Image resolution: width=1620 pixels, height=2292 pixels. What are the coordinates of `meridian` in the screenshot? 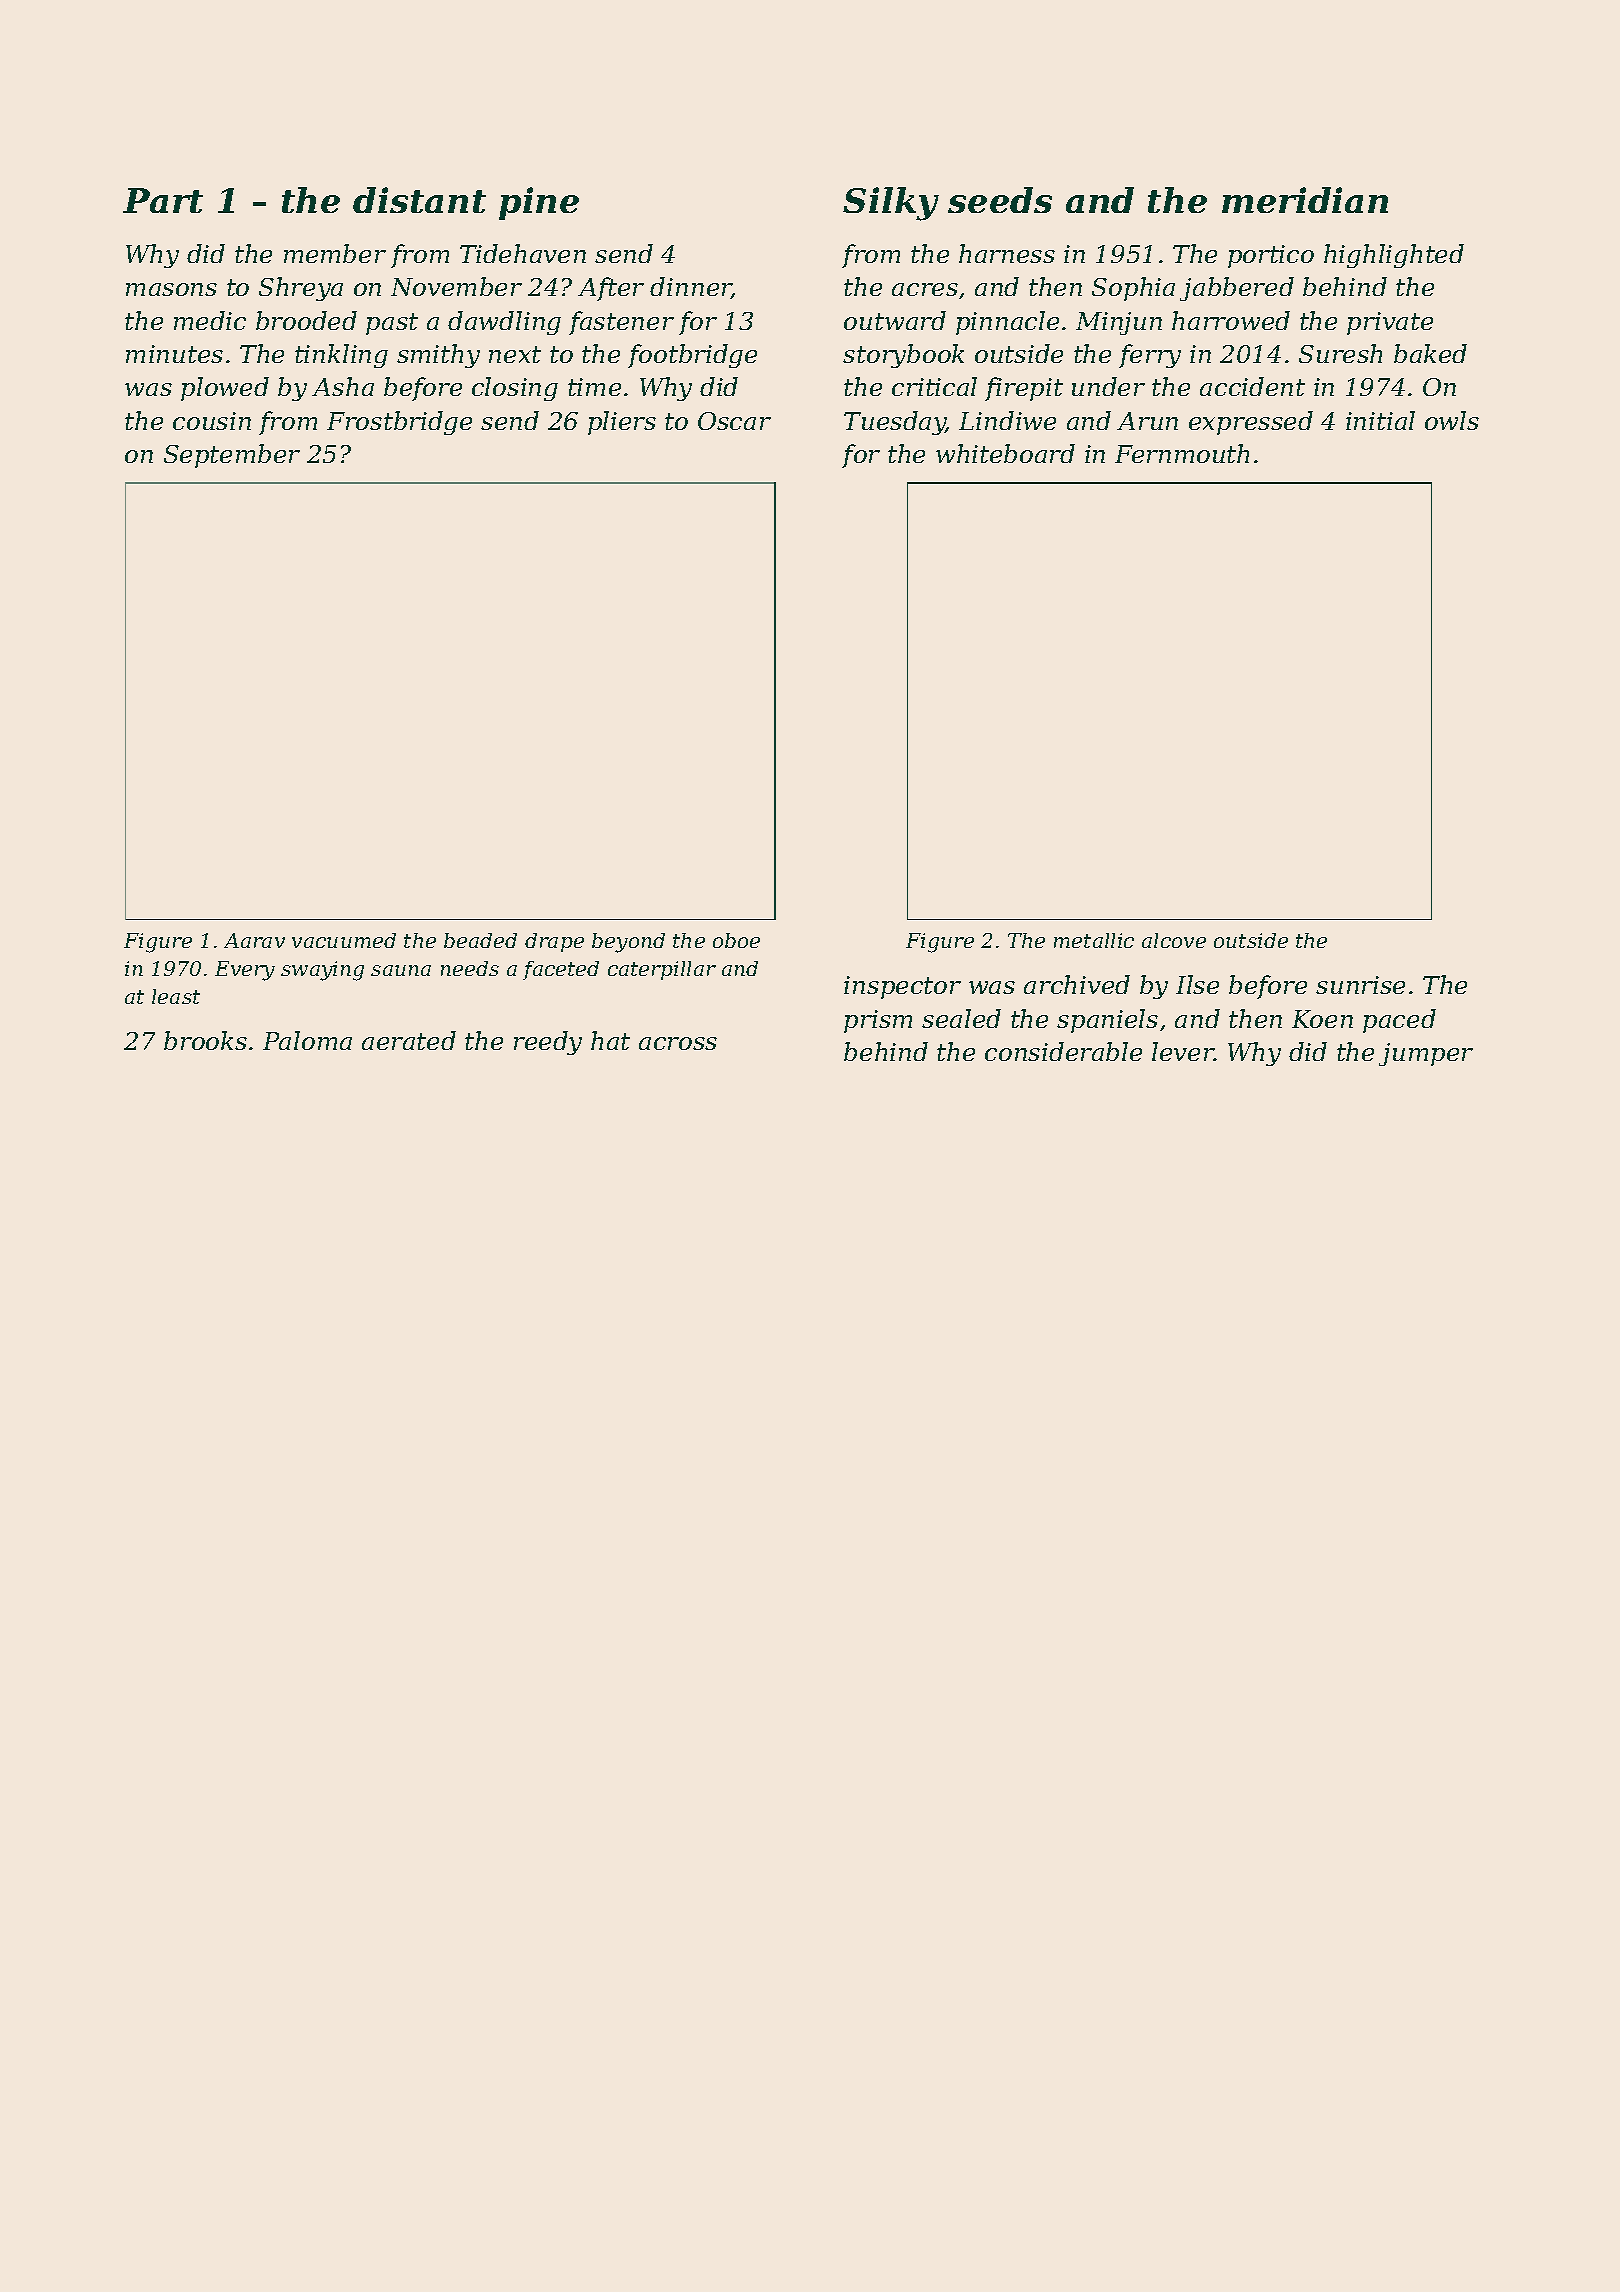 It's located at (1305, 200).
